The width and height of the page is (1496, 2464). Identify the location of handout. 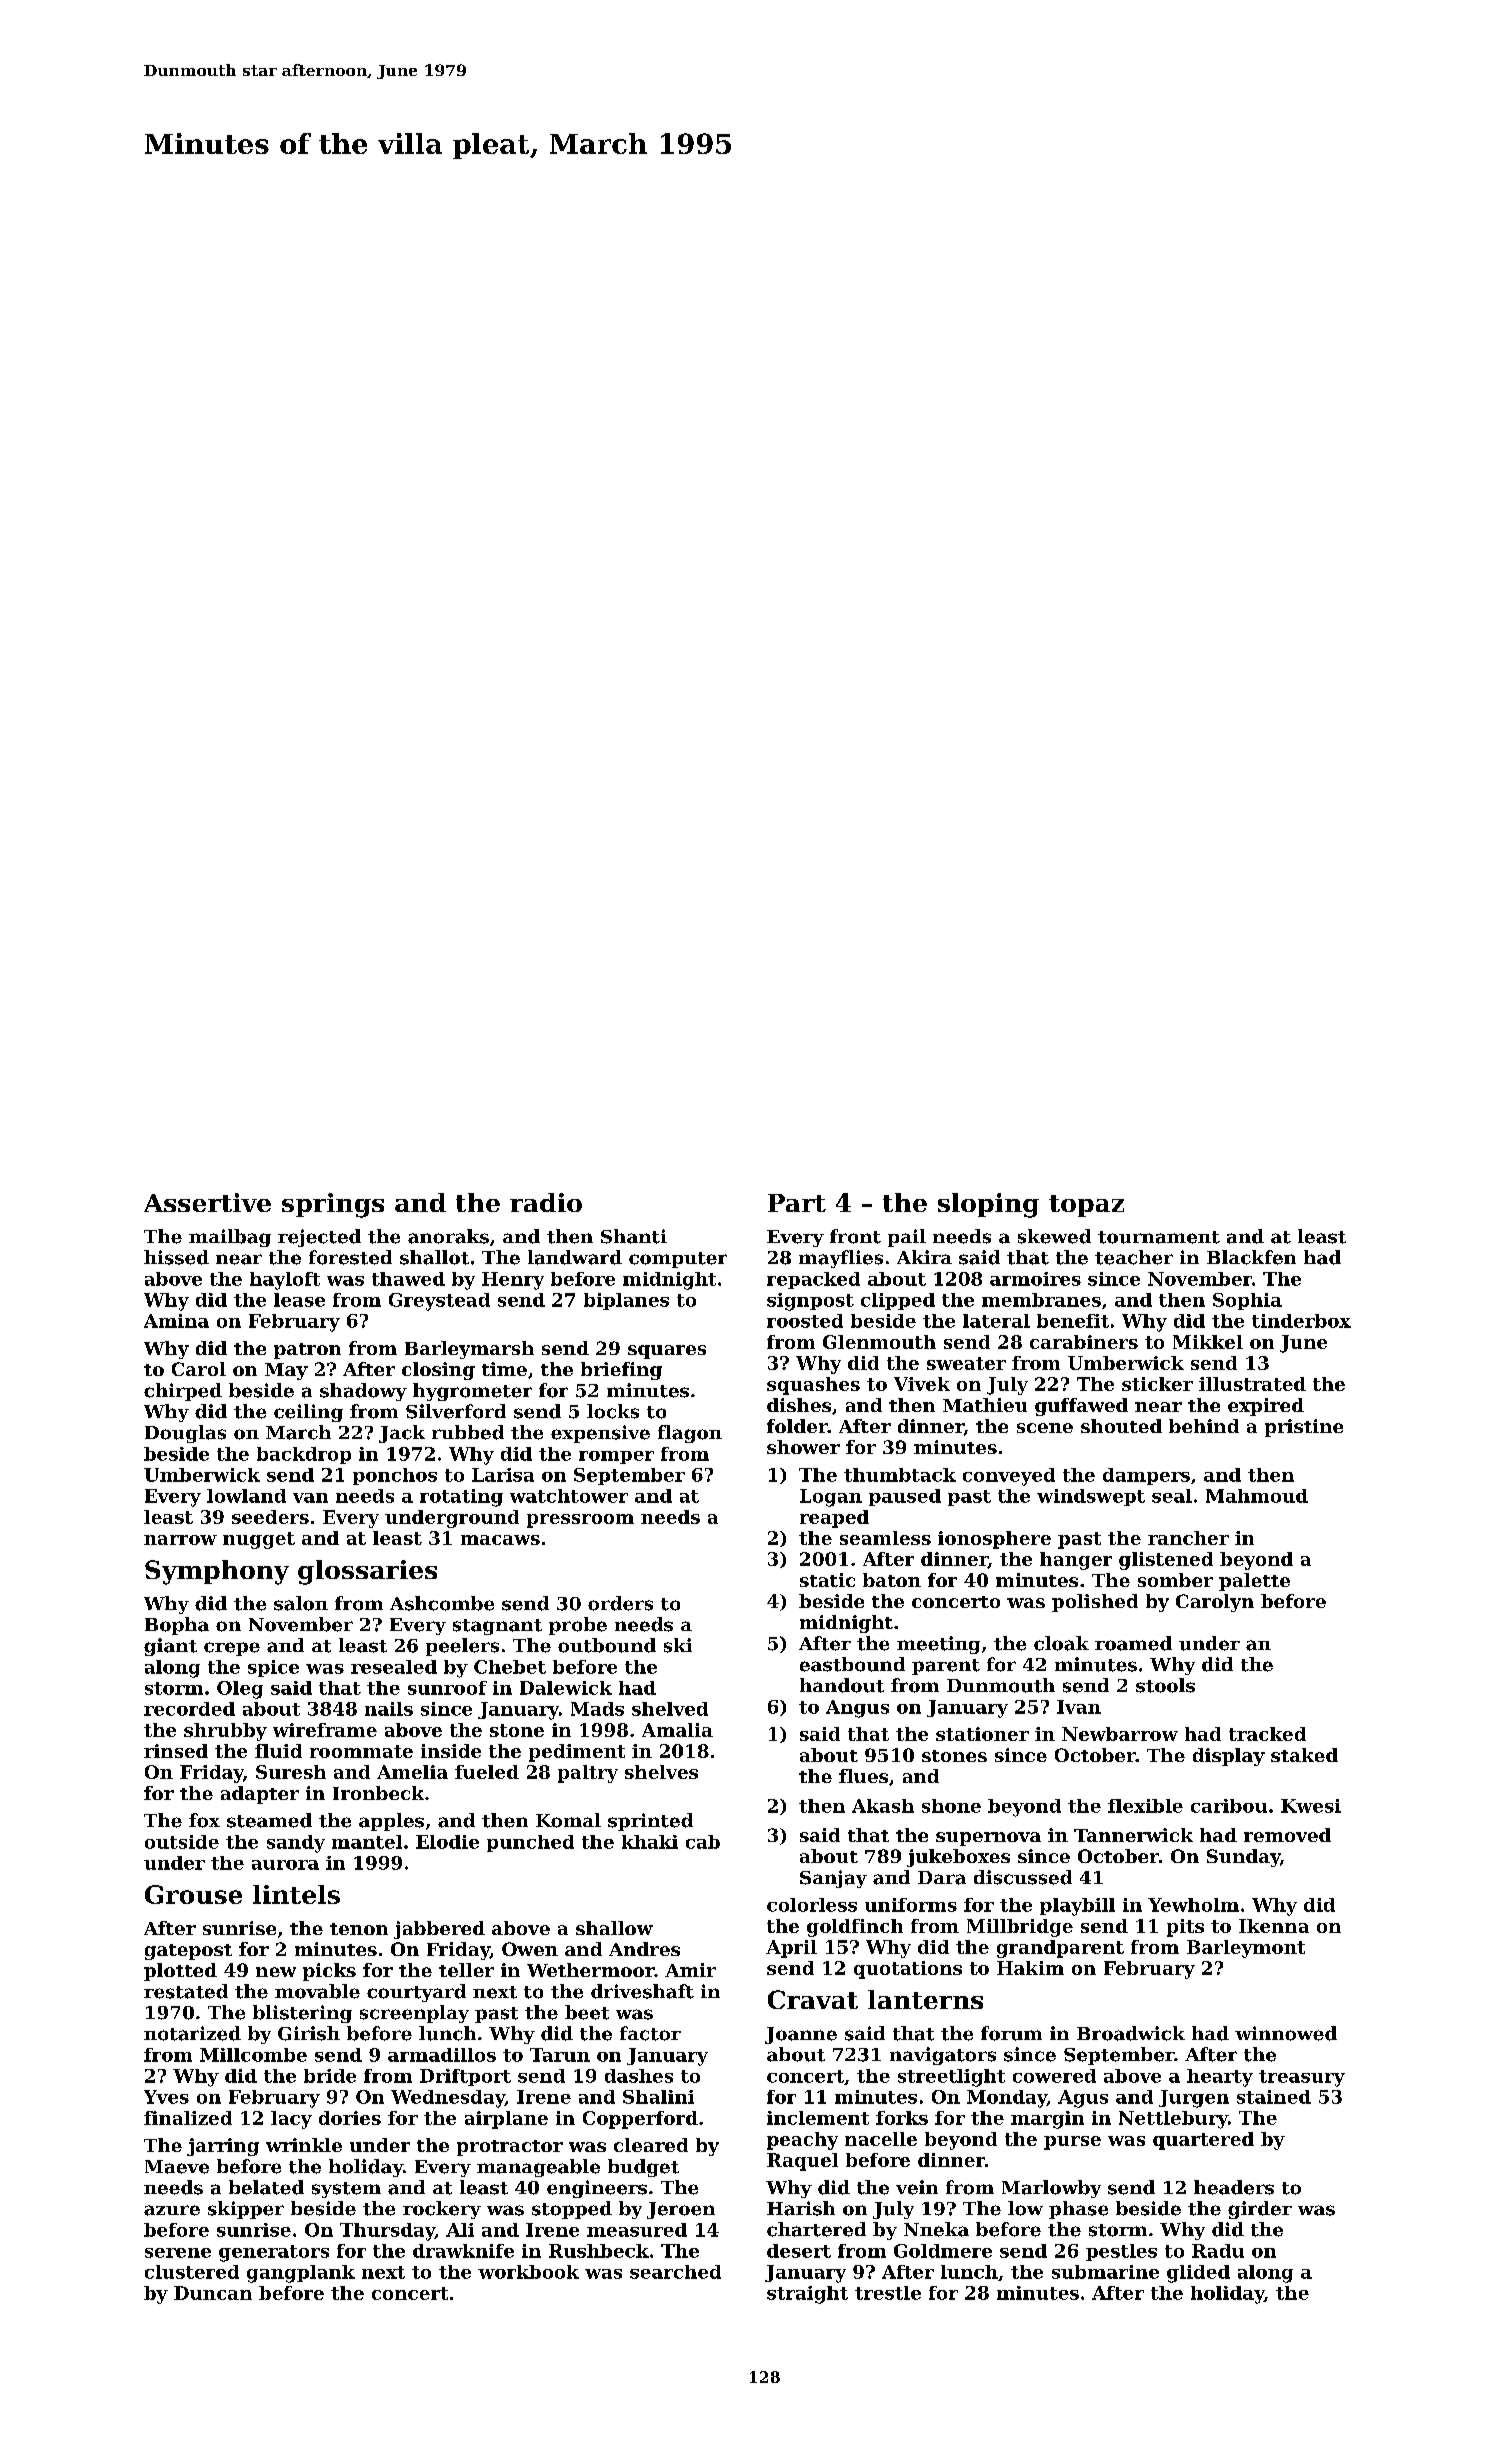
(842, 1685).
